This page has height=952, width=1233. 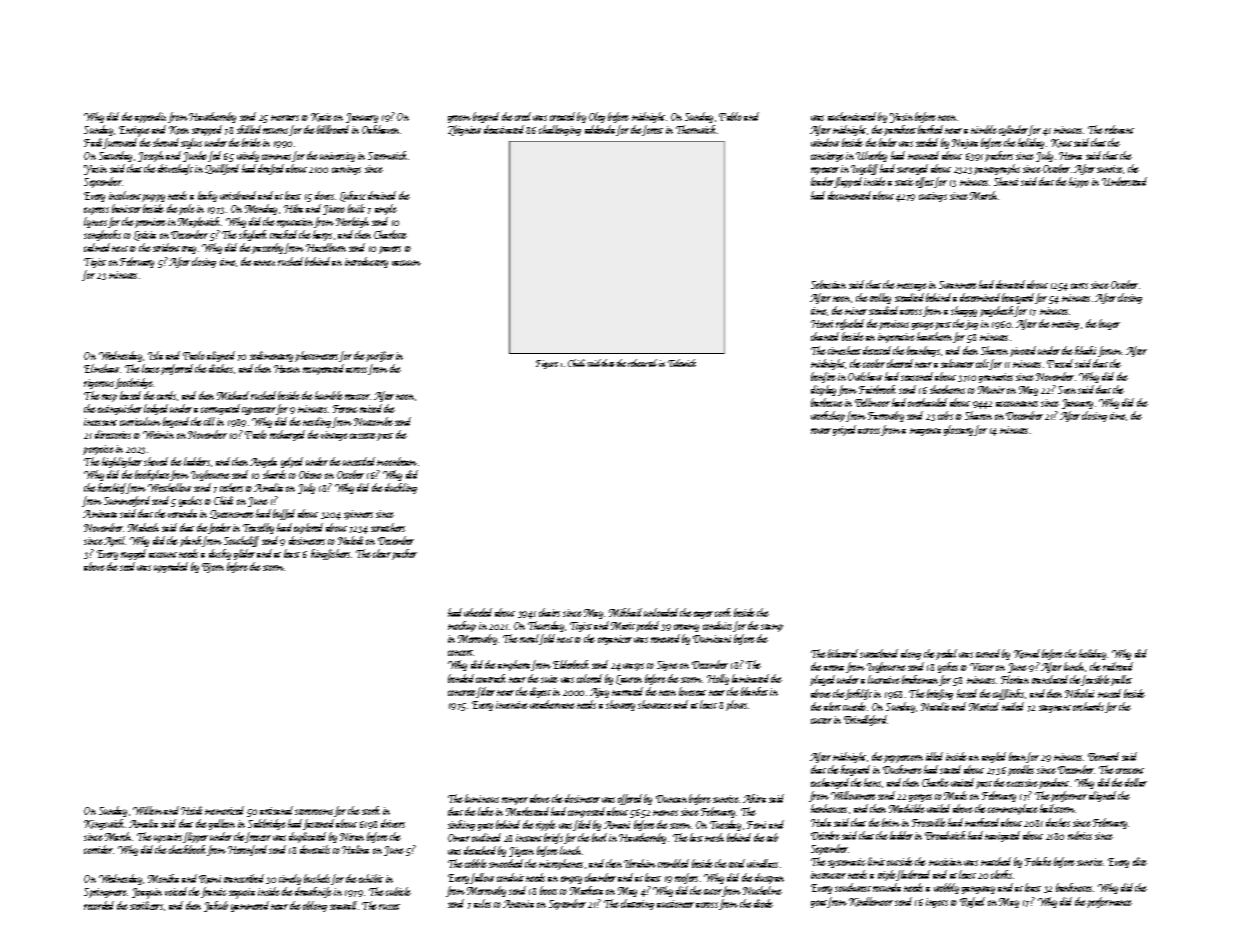 I want to click on upgraded, so click(x=171, y=567).
